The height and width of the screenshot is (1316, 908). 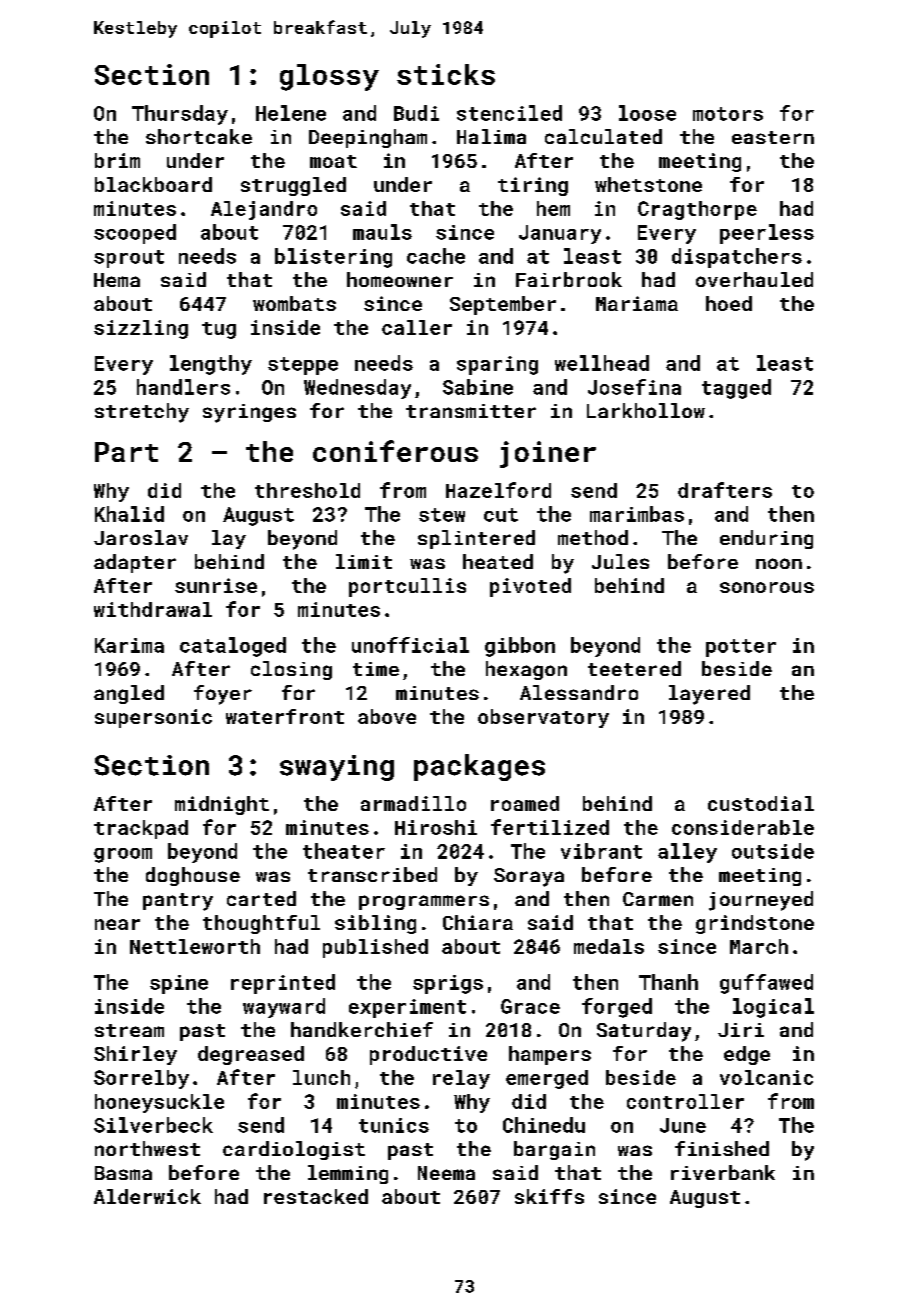 What do you see at coordinates (637, 514) in the screenshot?
I see `marimbas` at bounding box center [637, 514].
